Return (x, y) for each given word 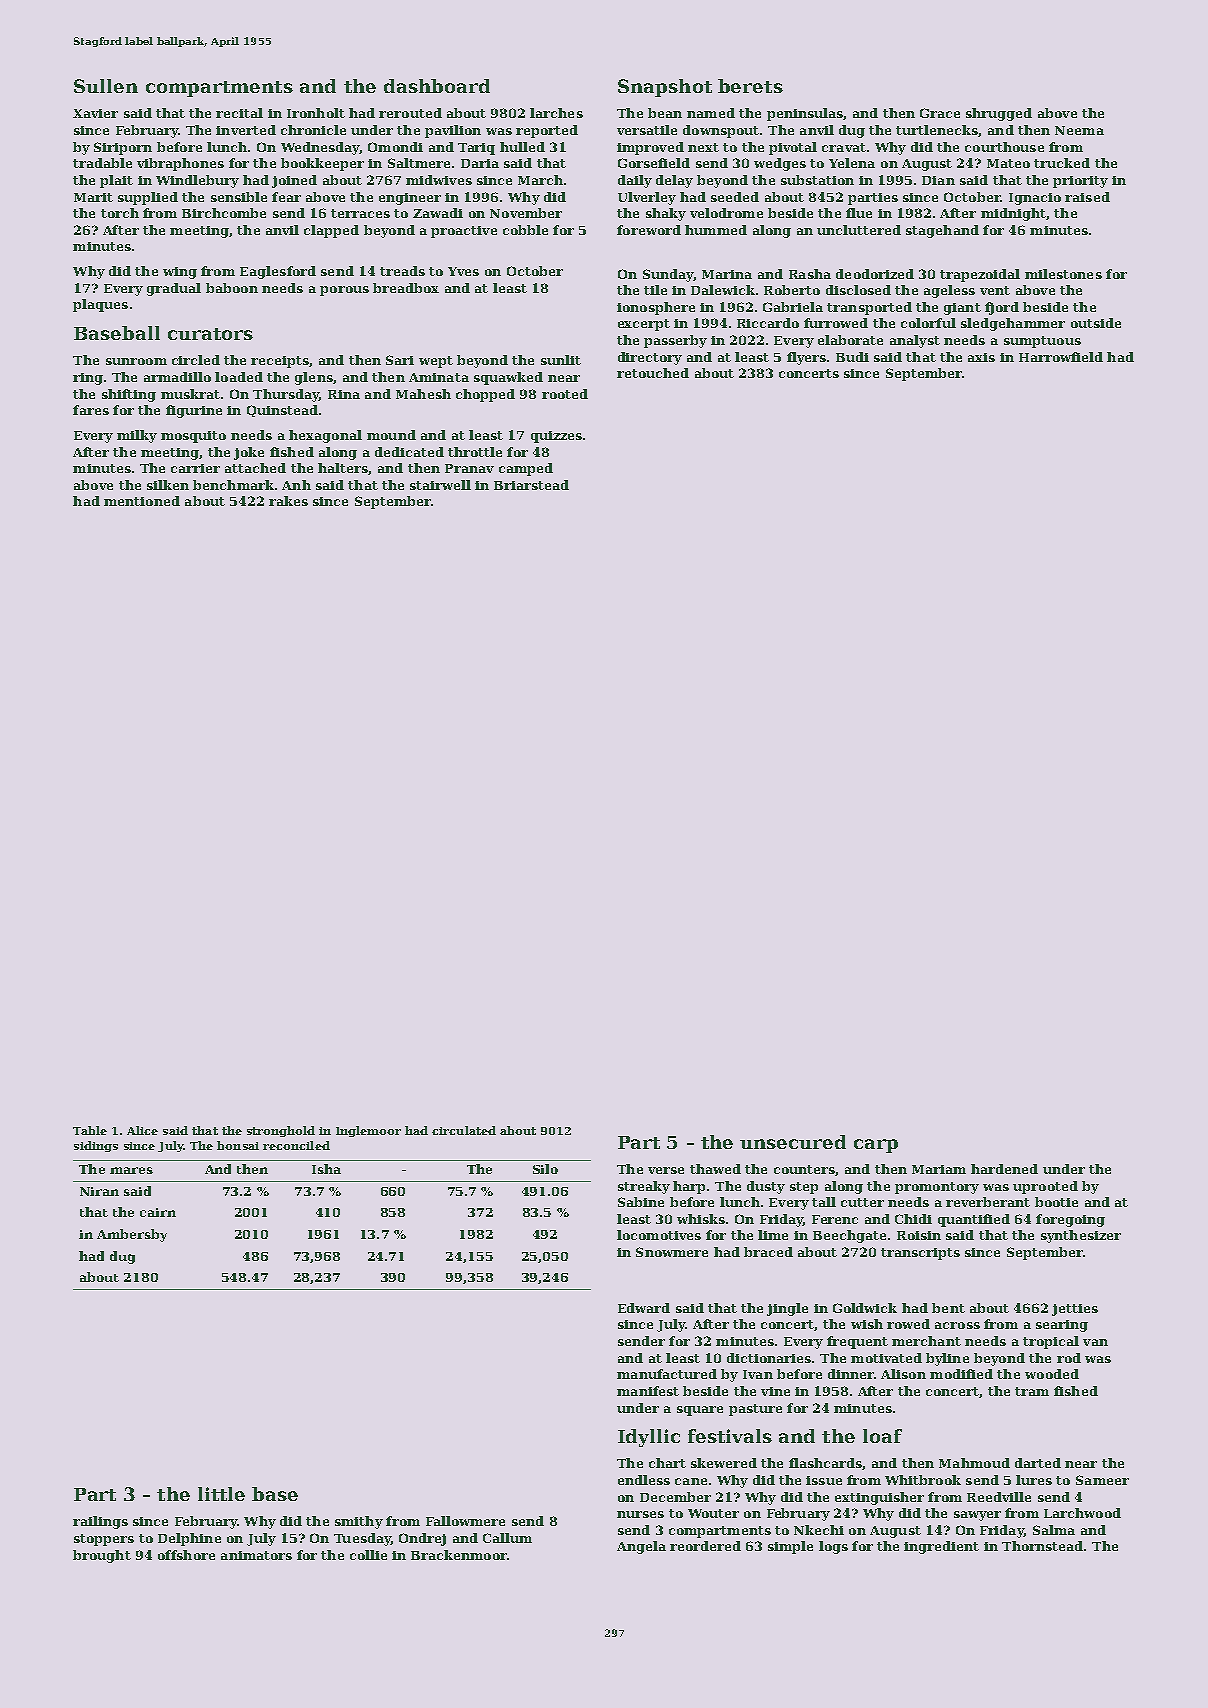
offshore (186, 1555)
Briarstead (531, 485)
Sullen (106, 86)
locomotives (659, 1235)
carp (876, 1146)
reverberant (988, 1202)
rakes (288, 501)
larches (556, 113)
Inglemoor (368, 1131)
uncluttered (859, 230)
